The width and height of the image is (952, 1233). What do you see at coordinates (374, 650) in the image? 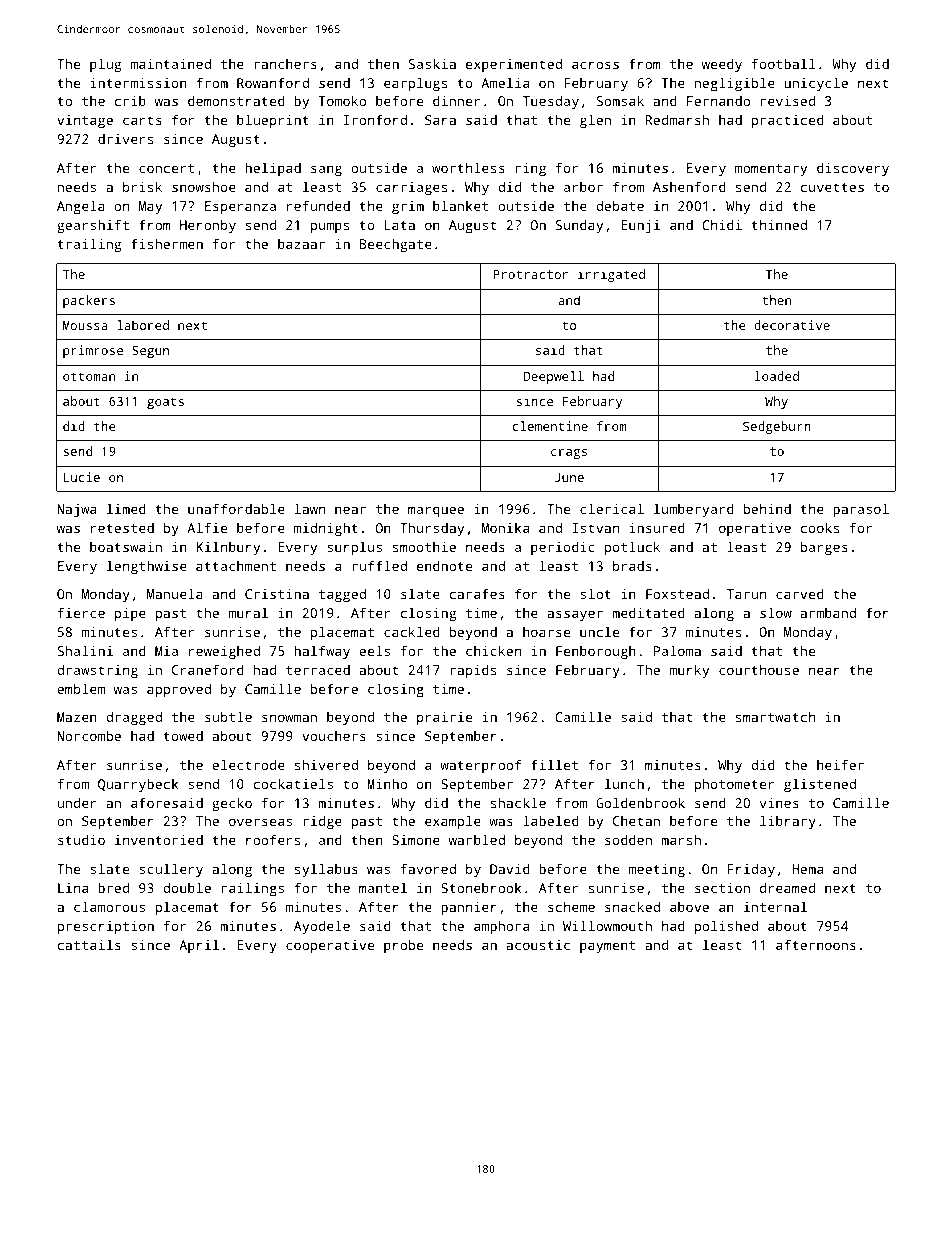
I see `eels` at bounding box center [374, 650].
